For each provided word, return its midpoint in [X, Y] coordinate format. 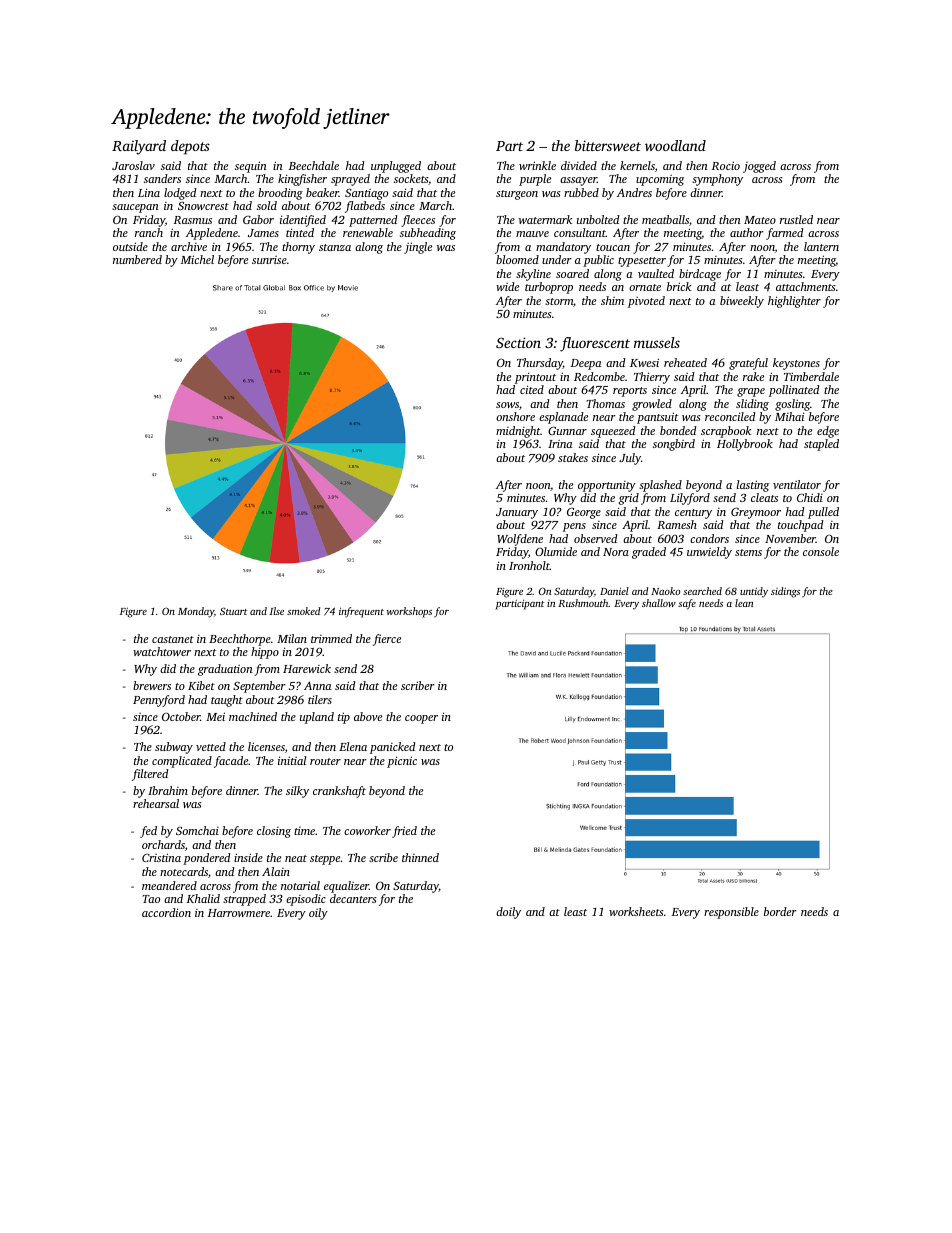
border [780, 911]
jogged [759, 167]
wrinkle [537, 165]
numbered [137, 259]
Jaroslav [133, 165]
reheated [685, 362]
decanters [353, 898]
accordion [166, 912]
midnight [518, 432]
